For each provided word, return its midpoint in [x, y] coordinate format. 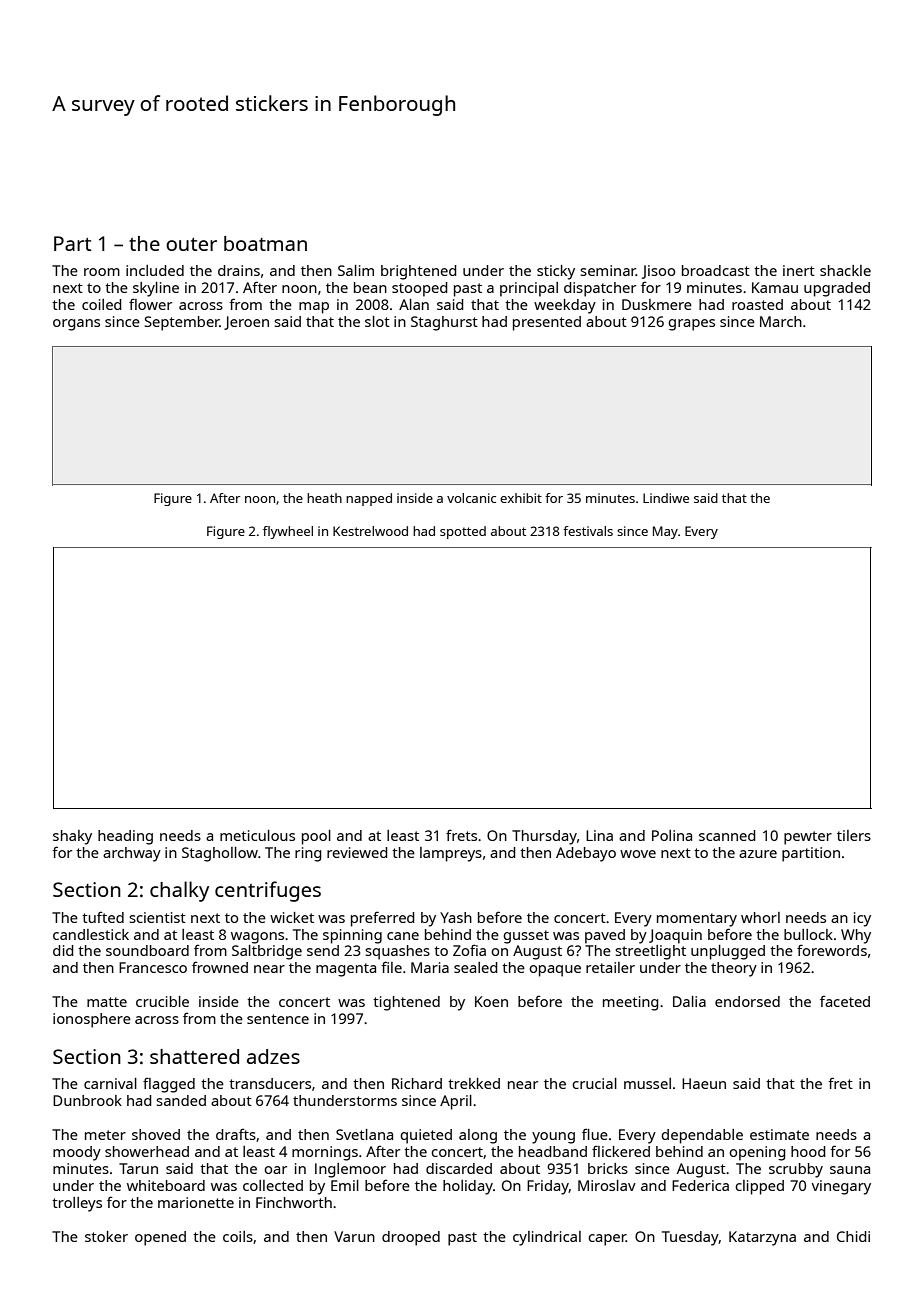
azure [758, 854]
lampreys [451, 854]
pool [316, 837]
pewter [808, 838]
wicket [292, 917]
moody [77, 1153]
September [182, 323]
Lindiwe [666, 498]
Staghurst [444, 323]
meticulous [257, 835]
